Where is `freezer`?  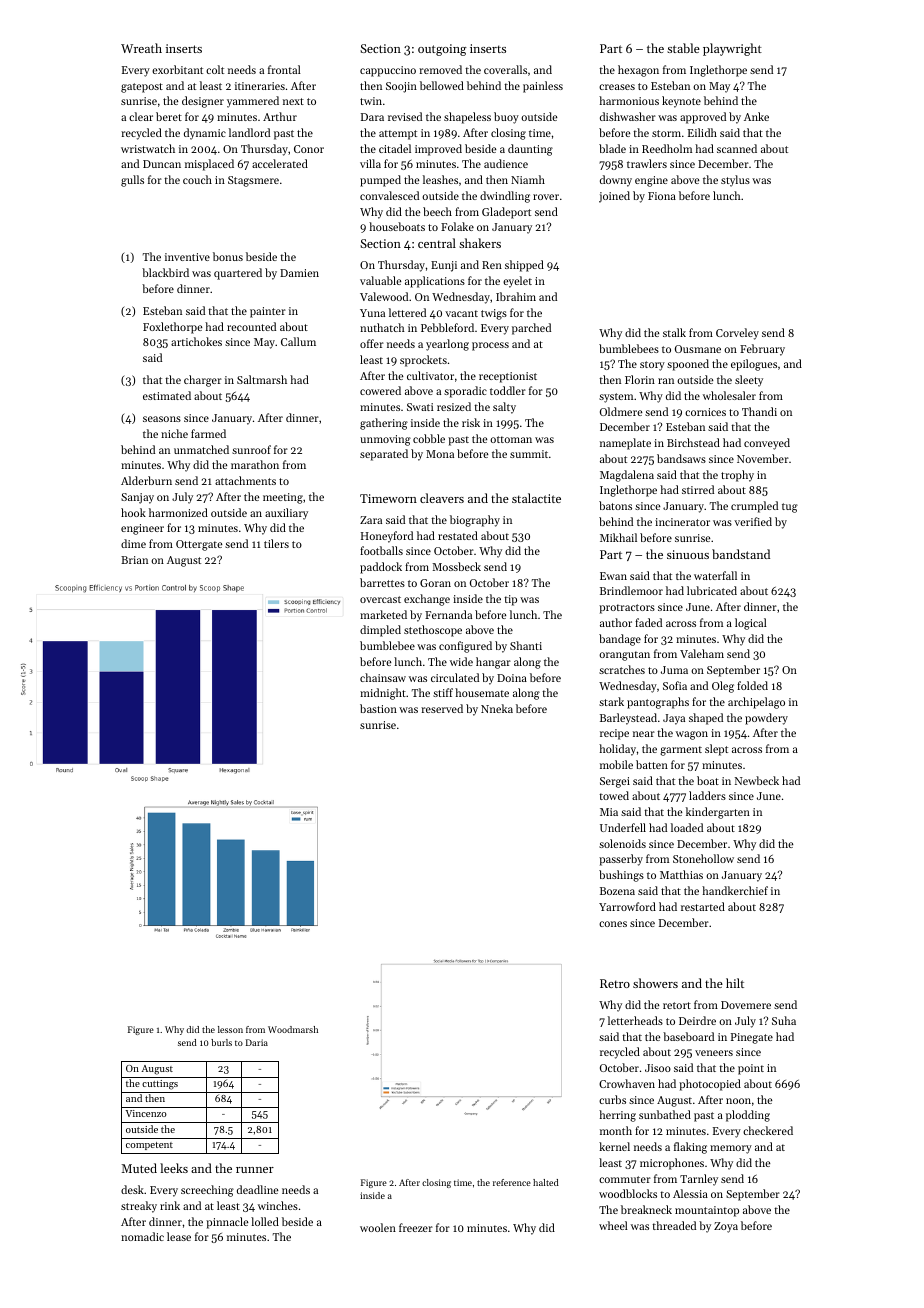
freezer is located at coordinates (416, 1227).
